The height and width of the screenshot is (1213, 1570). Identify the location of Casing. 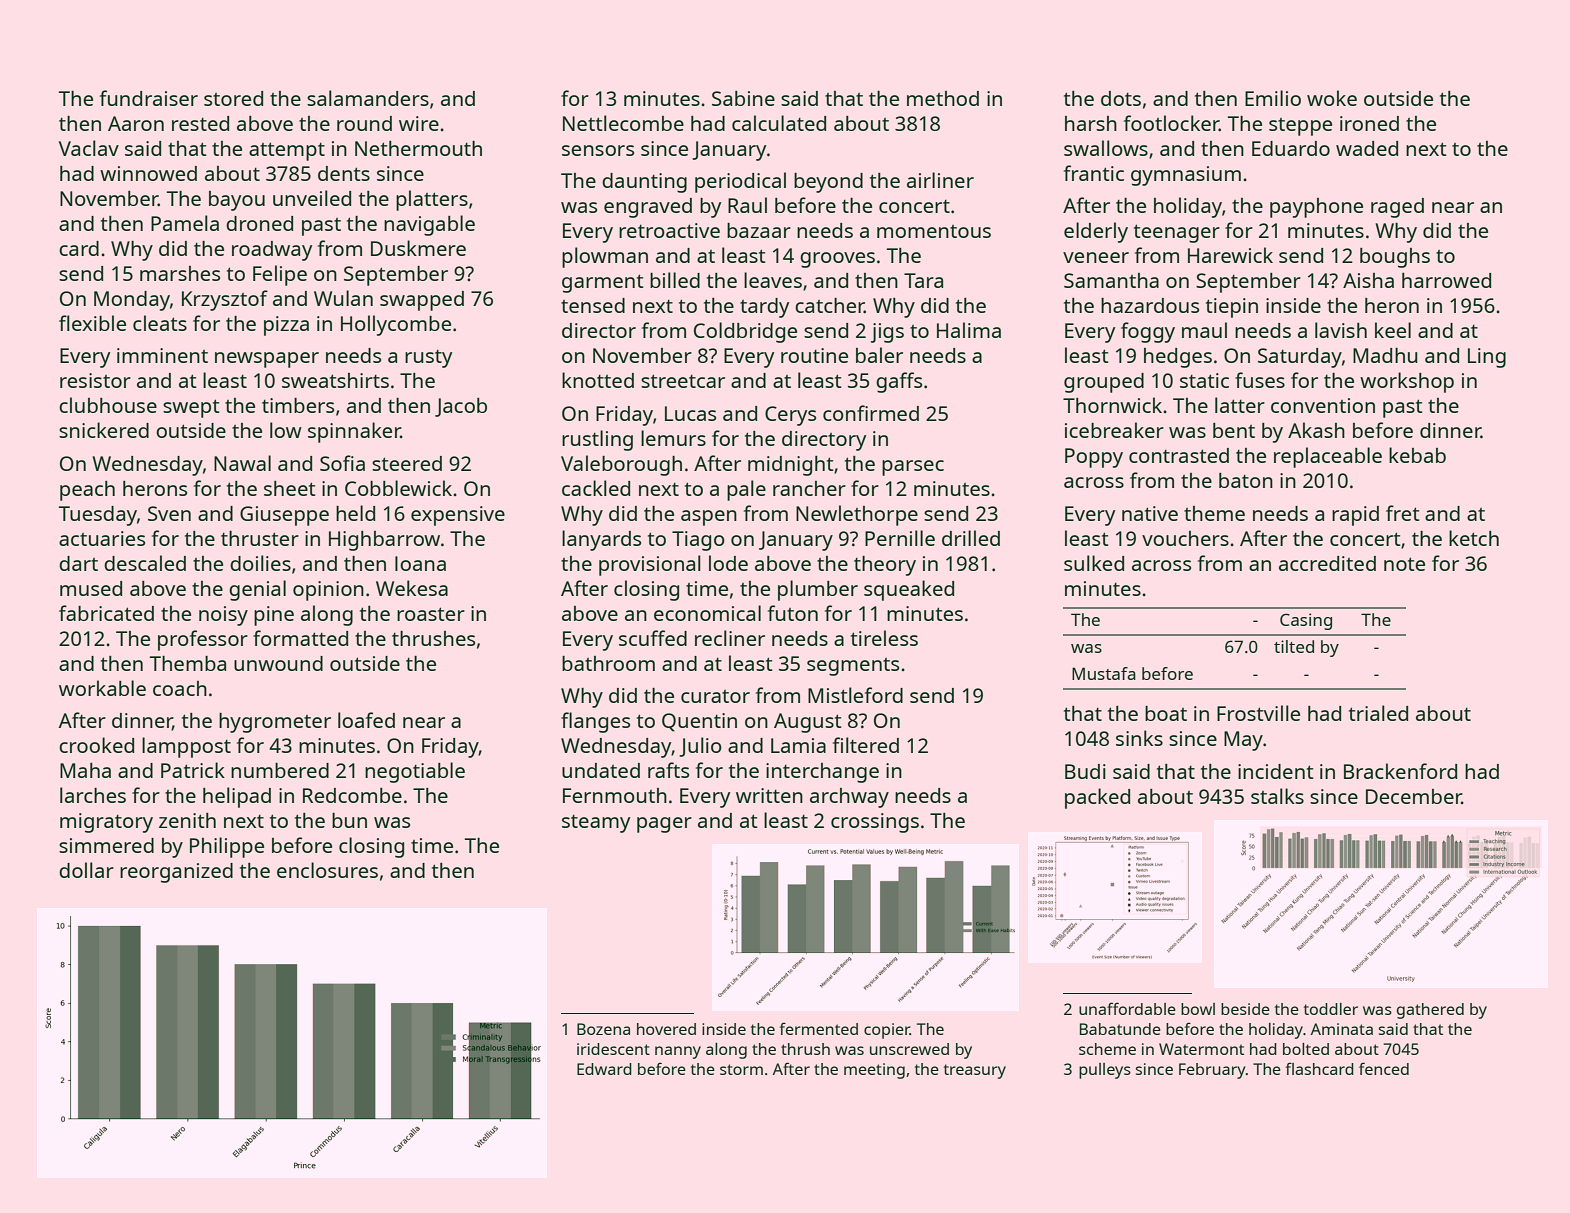
(1306, 621).
